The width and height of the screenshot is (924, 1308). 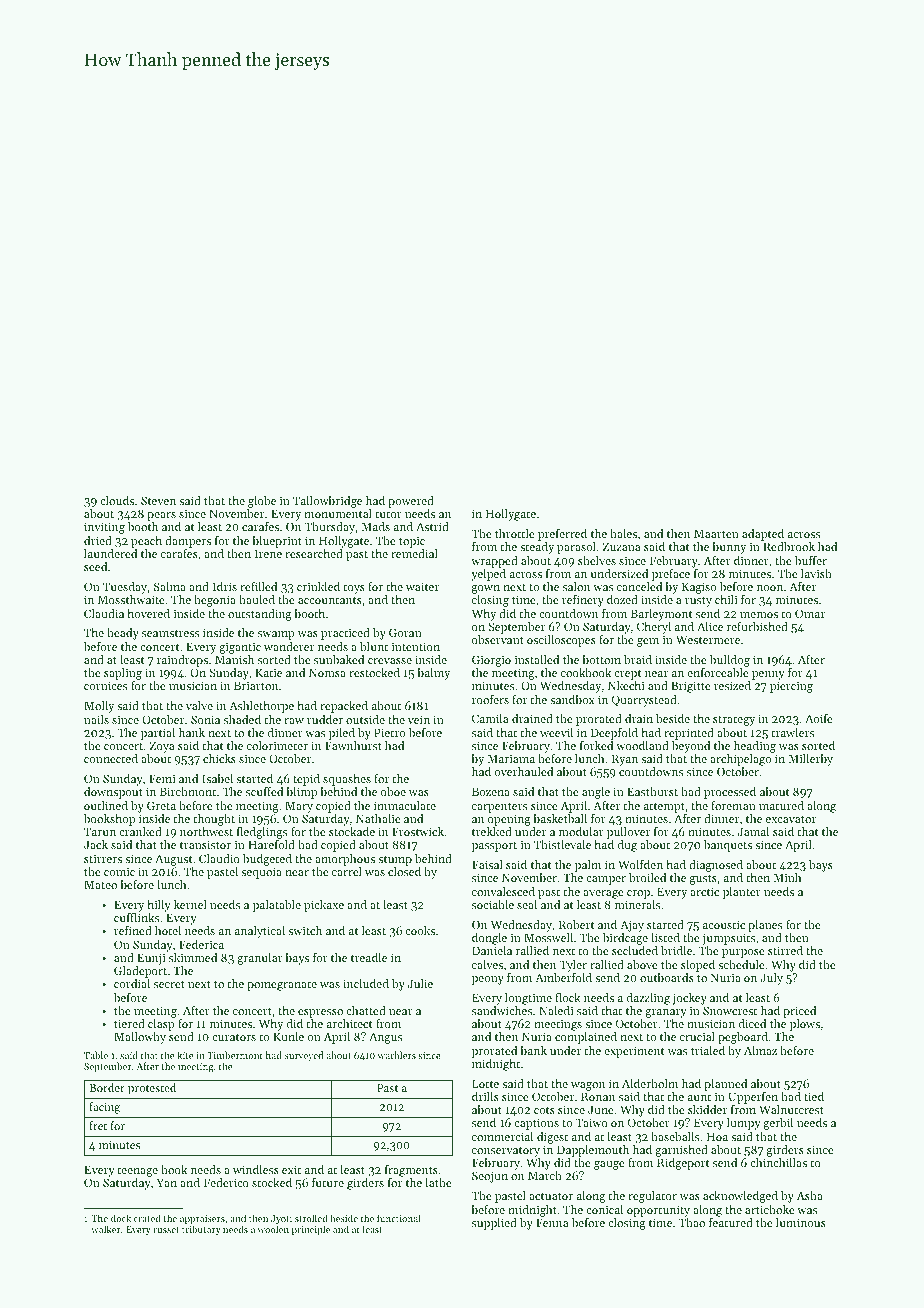 What do you see at coordinates (411, 502) in the screenshot?
I see `powered` at bounding box center [411, 502].
